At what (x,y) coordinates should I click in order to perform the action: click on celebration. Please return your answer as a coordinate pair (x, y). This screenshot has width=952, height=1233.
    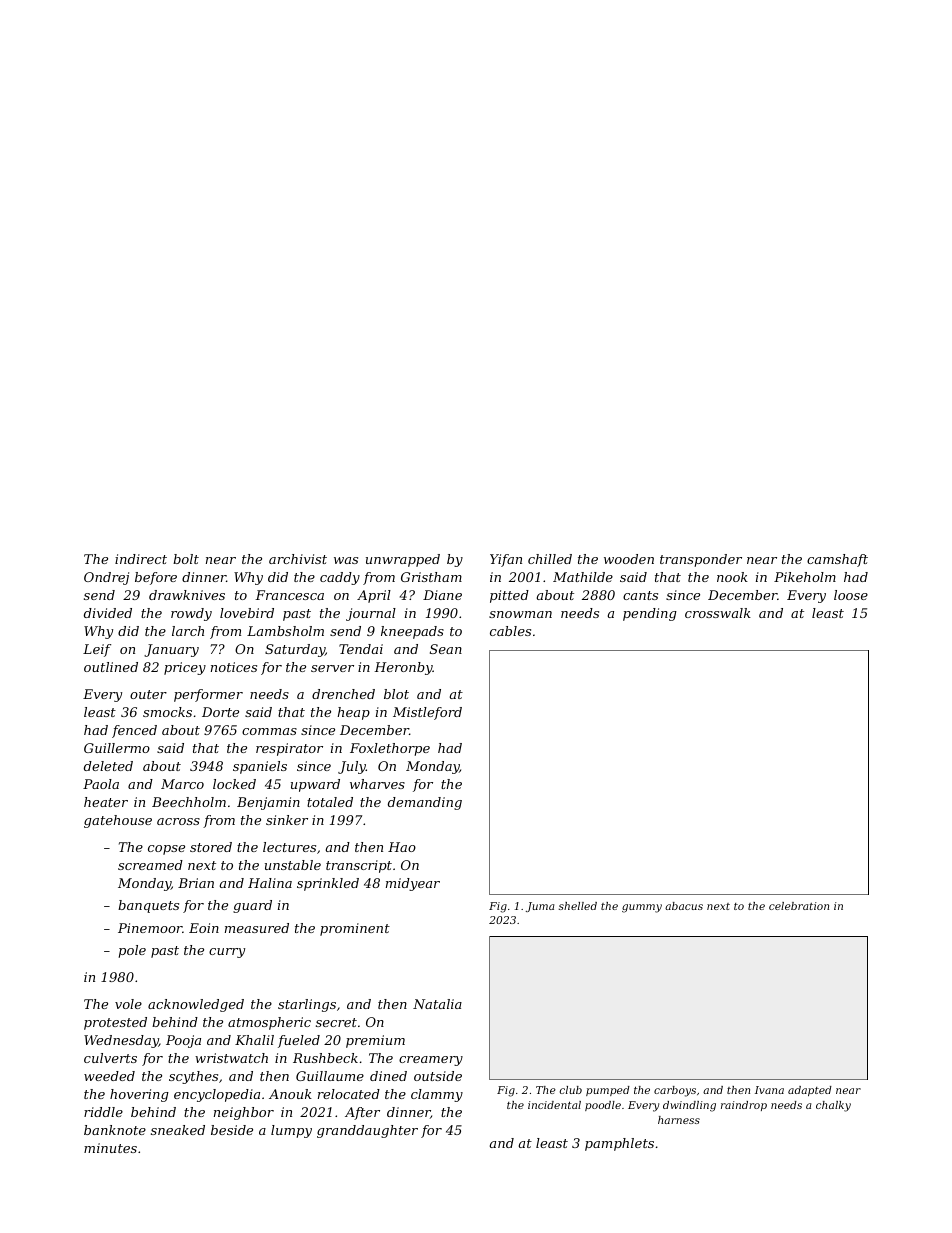
    Looking at the image, I should click on (799, 906).
